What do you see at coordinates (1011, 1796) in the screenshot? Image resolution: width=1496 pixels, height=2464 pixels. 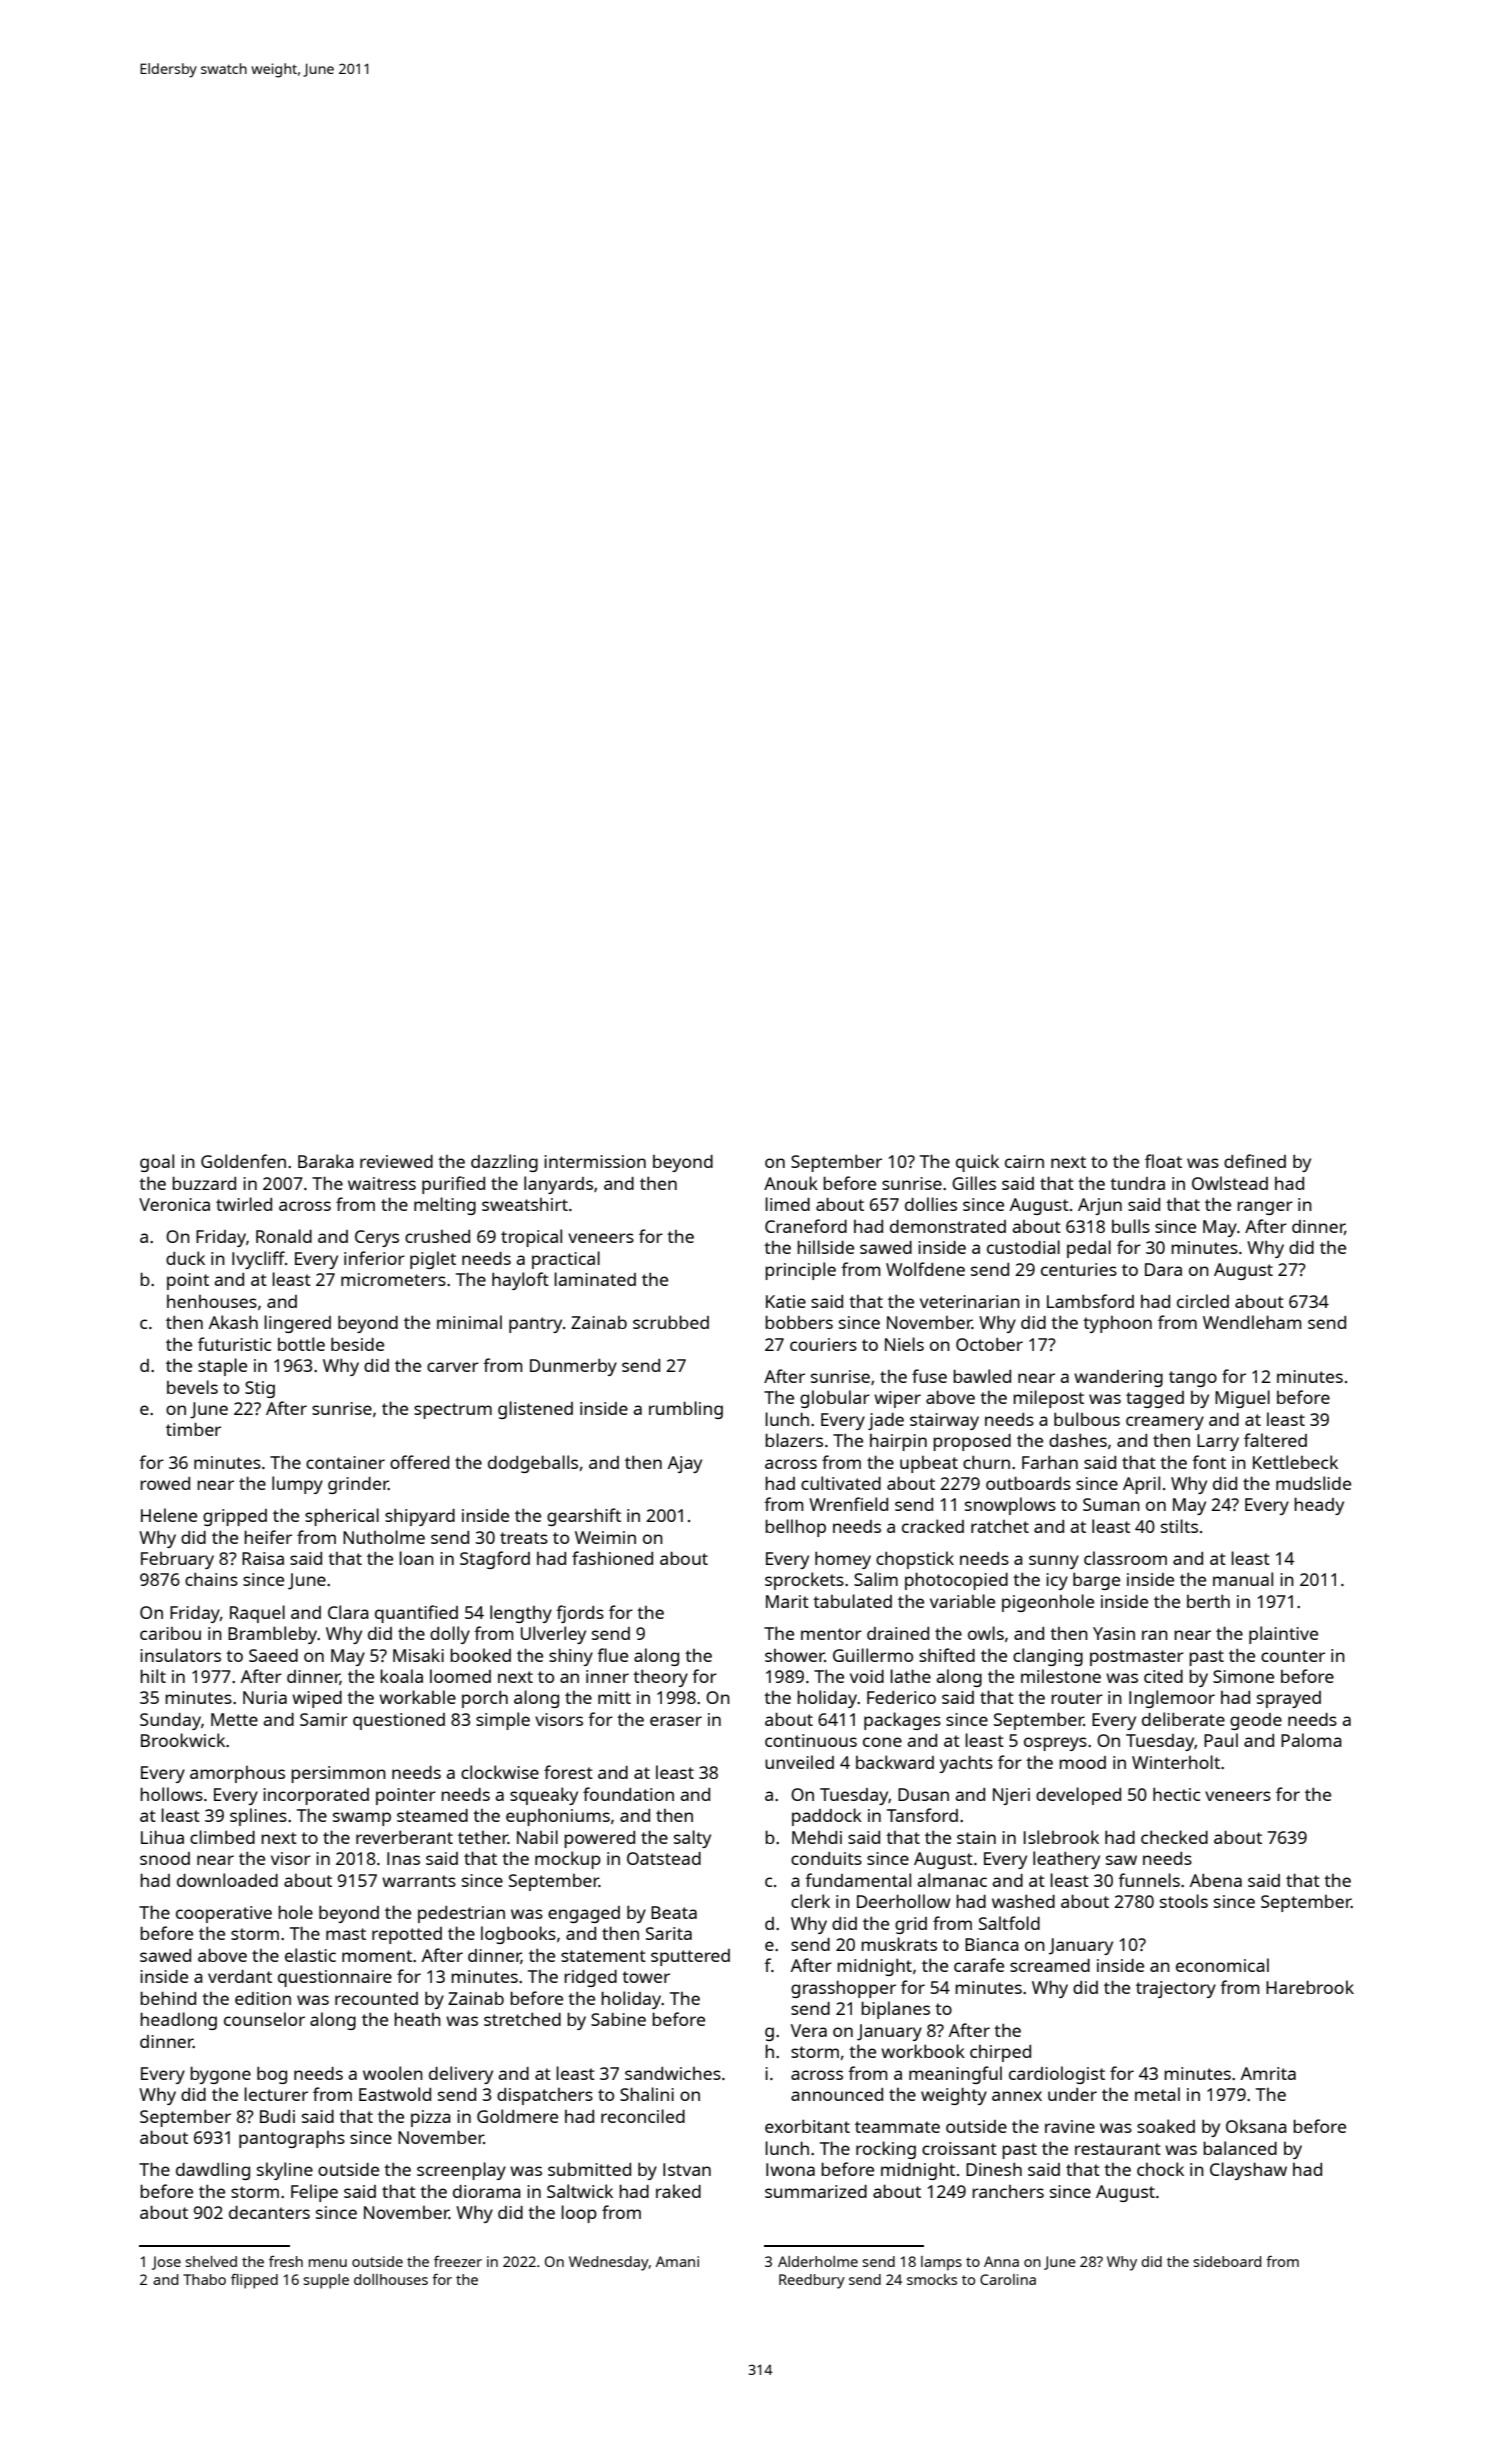 I see `Njeri` at bounding box center [1011, 1796].
